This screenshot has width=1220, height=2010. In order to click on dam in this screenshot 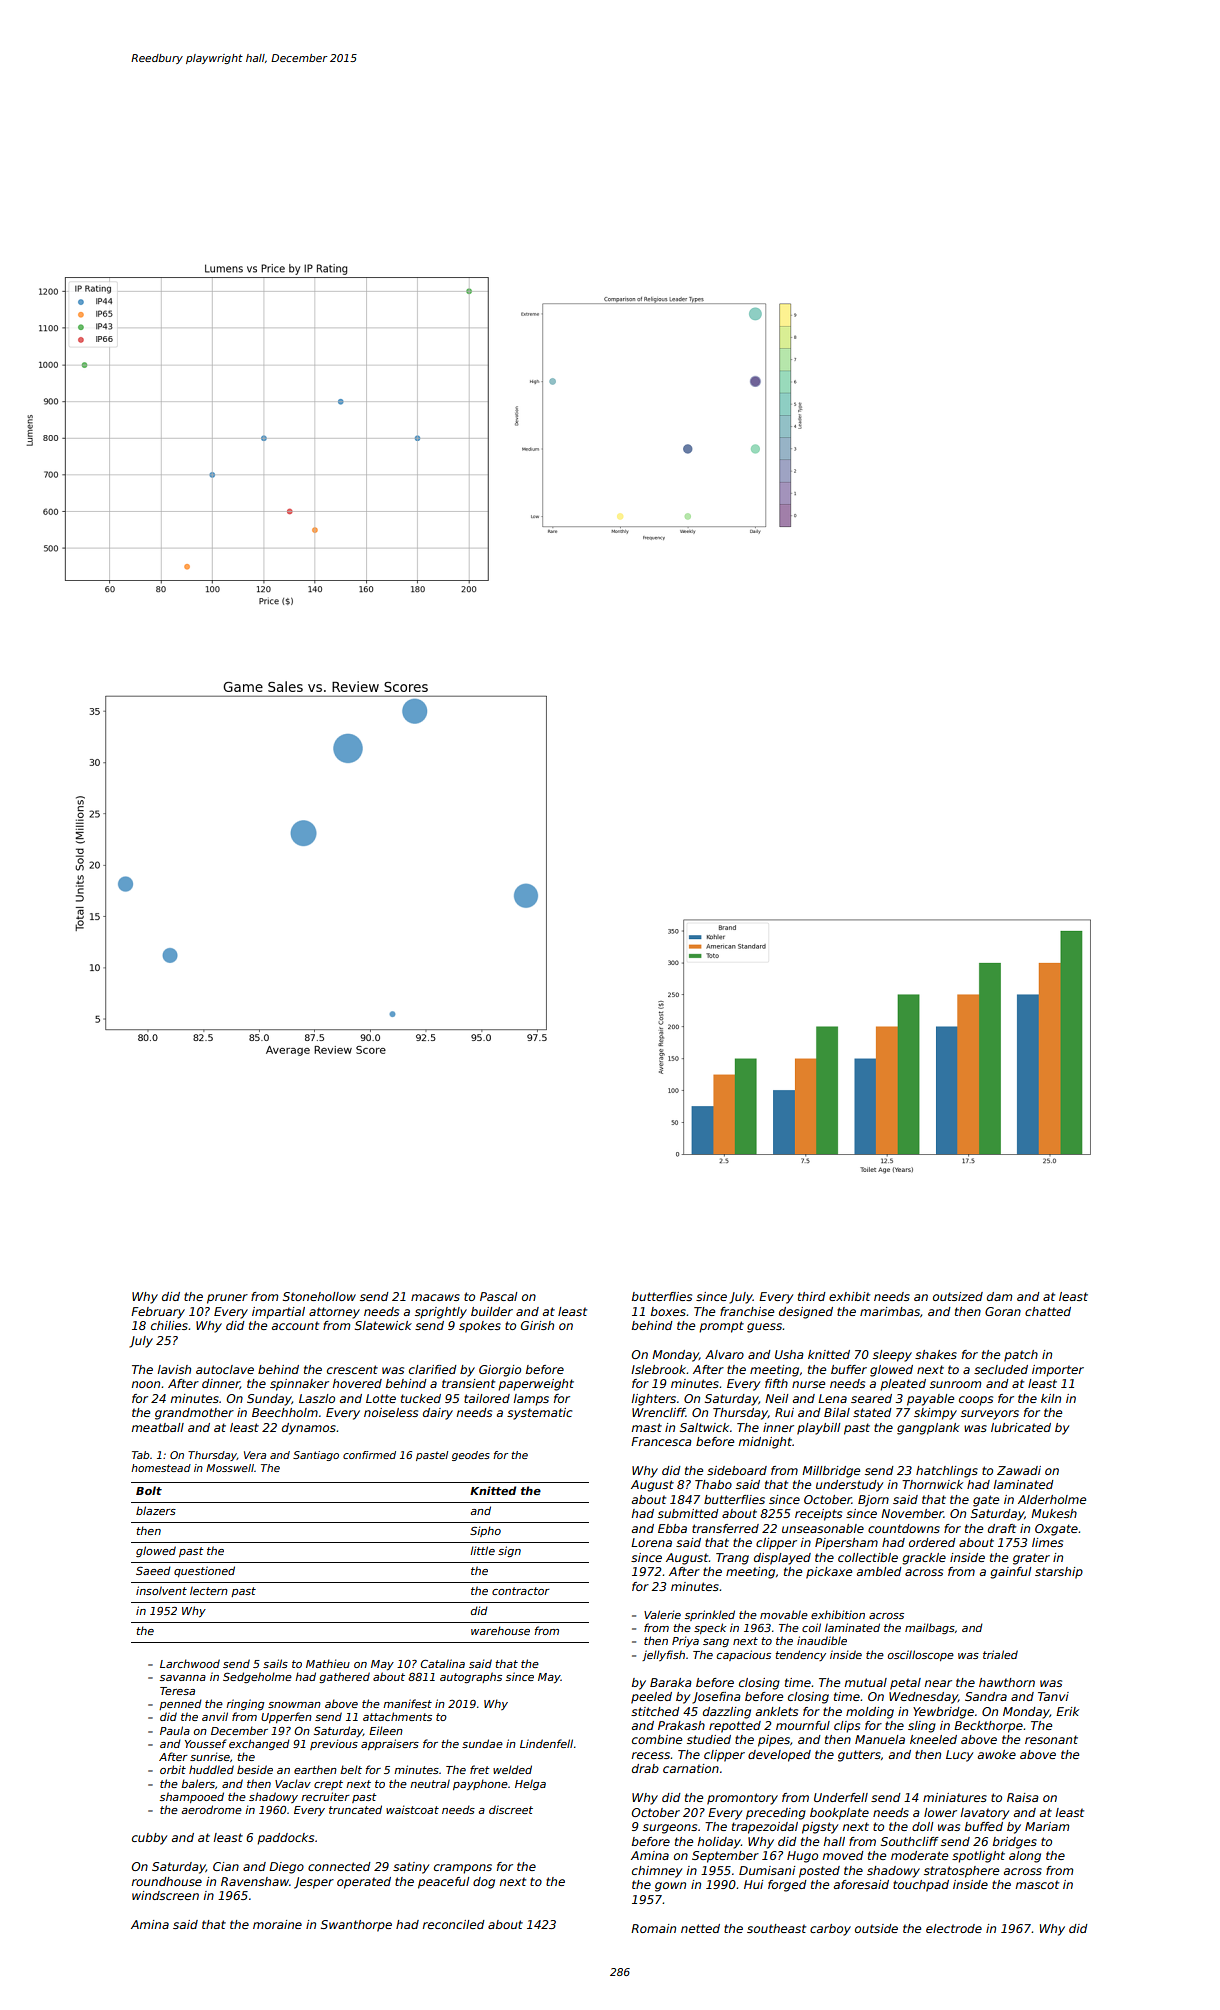, I will do `click(999, 1296)`.
